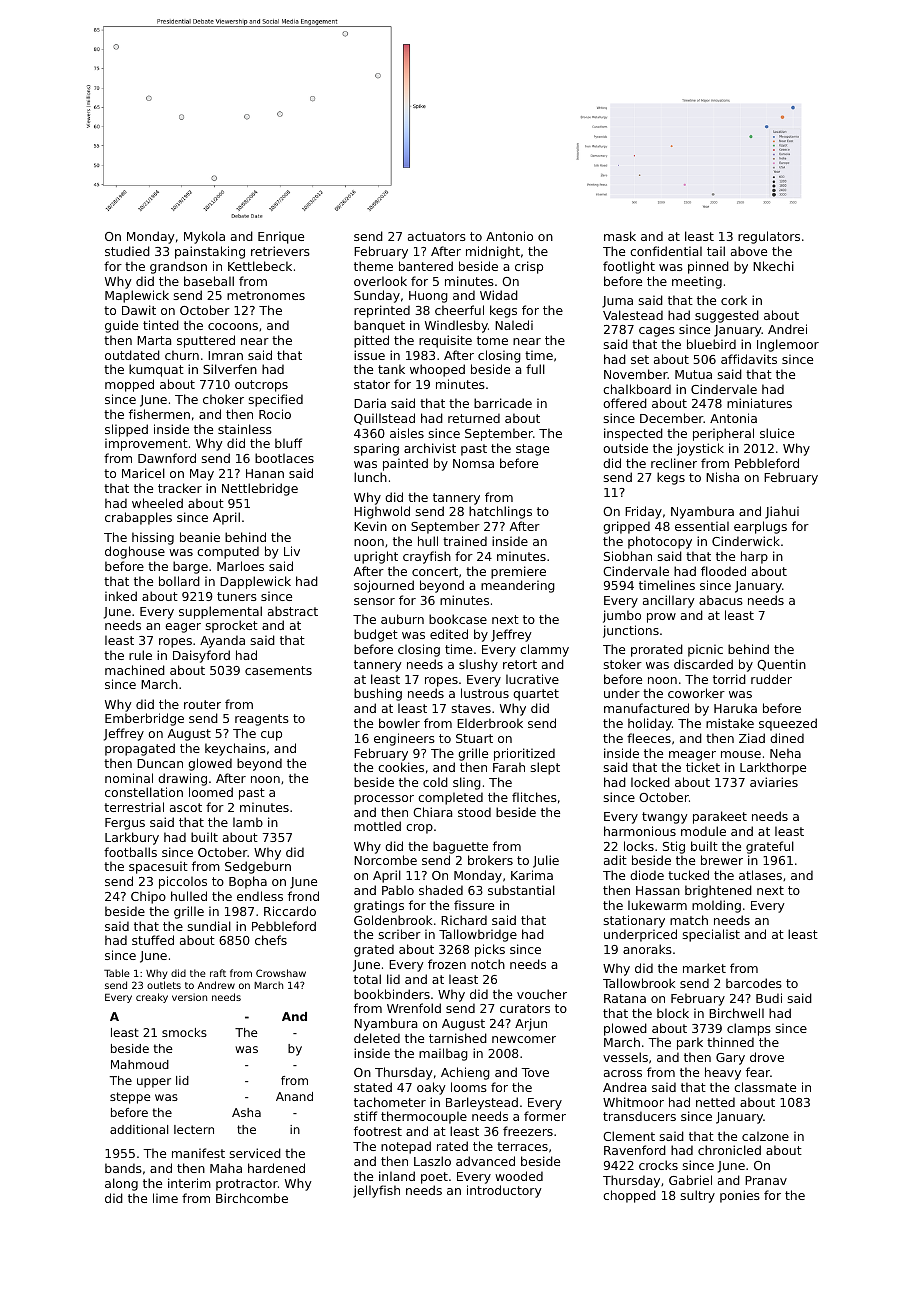 The height and width of the screenshot is (1308, 924). I want to click on clammy, so click(544, 650).
